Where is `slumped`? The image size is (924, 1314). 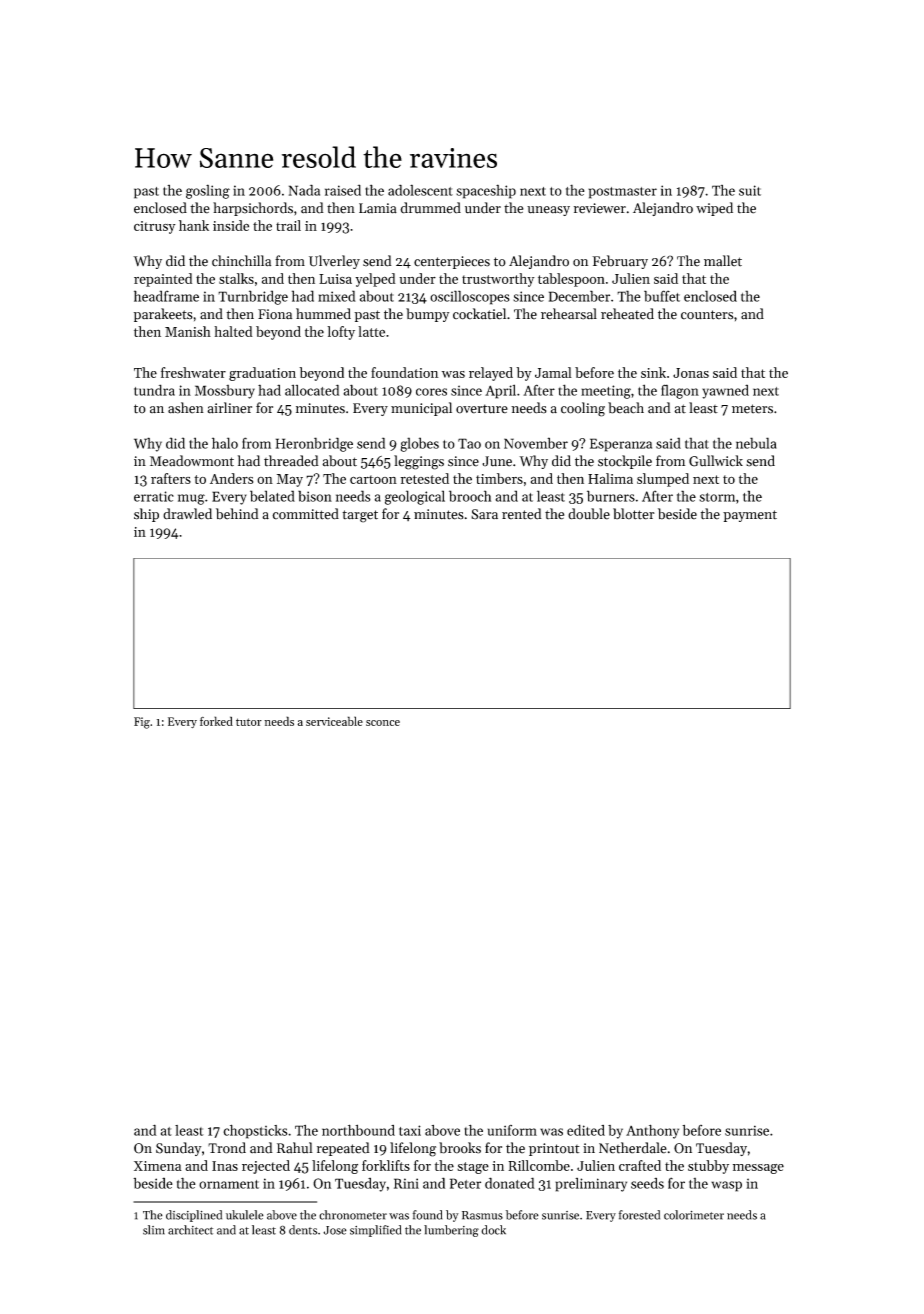 slumped is located at coordinates (663, 480).
